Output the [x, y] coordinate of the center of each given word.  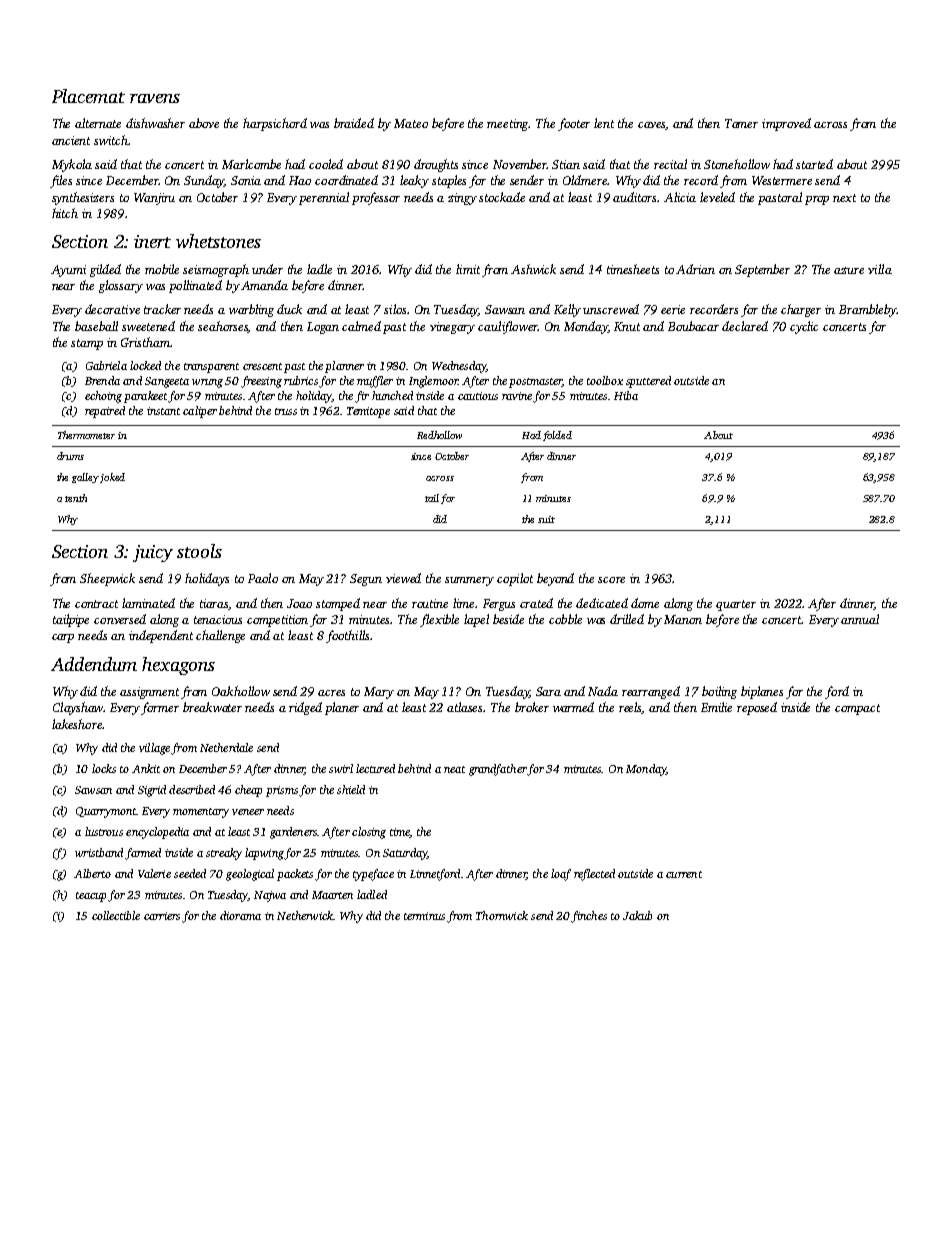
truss [286, 411]
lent [604, 123]
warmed [573, 707]
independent [161, 636]
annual [860, 619]
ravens [155, 98]
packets [295, 875]
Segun [366, 580]
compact [857, 709]
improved [786, 124]
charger [801, 310]
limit [468, 269]
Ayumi [68, 271]
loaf [561, 875]
